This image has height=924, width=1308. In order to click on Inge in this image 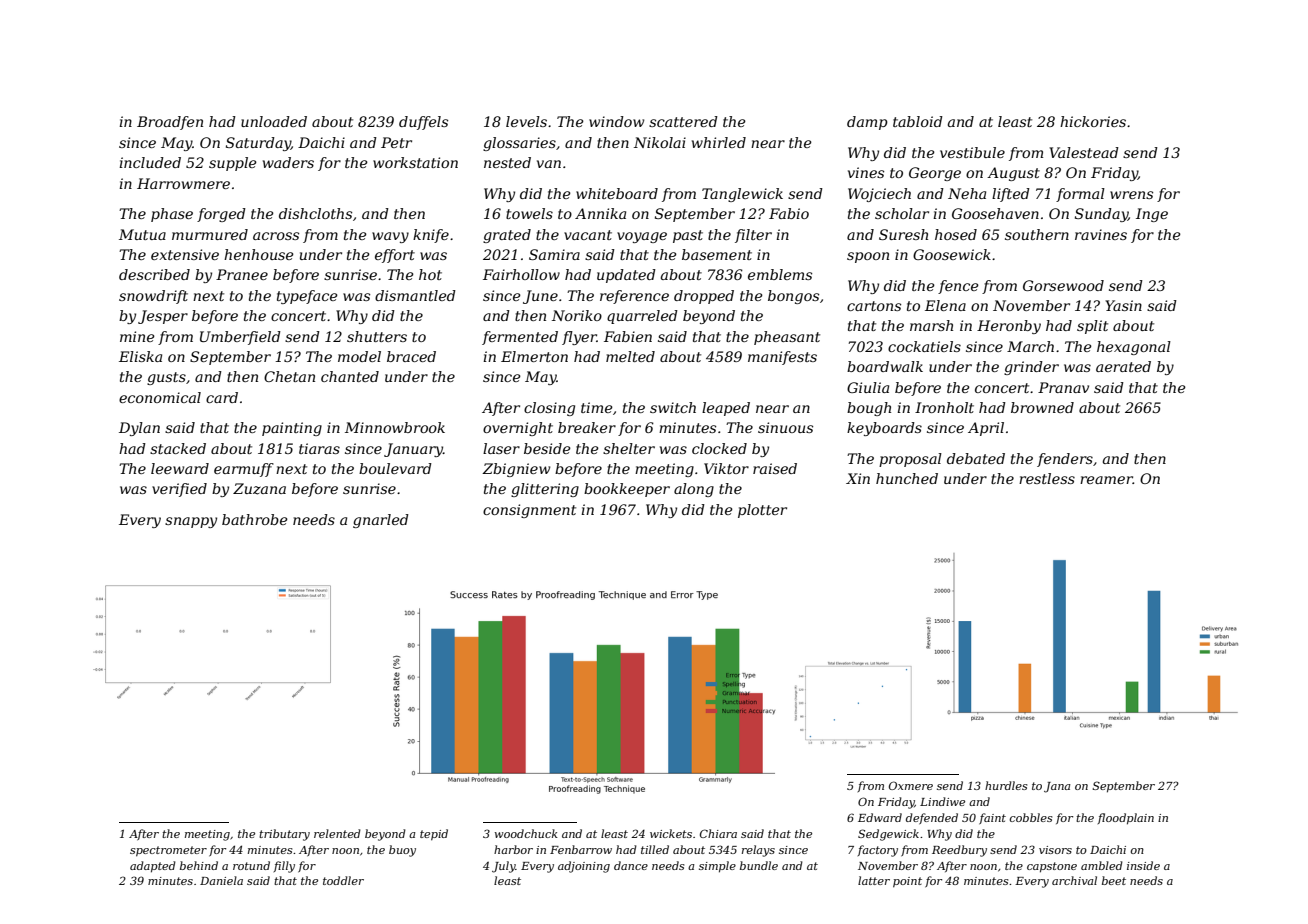, I will do `click(1152, 215)`.
